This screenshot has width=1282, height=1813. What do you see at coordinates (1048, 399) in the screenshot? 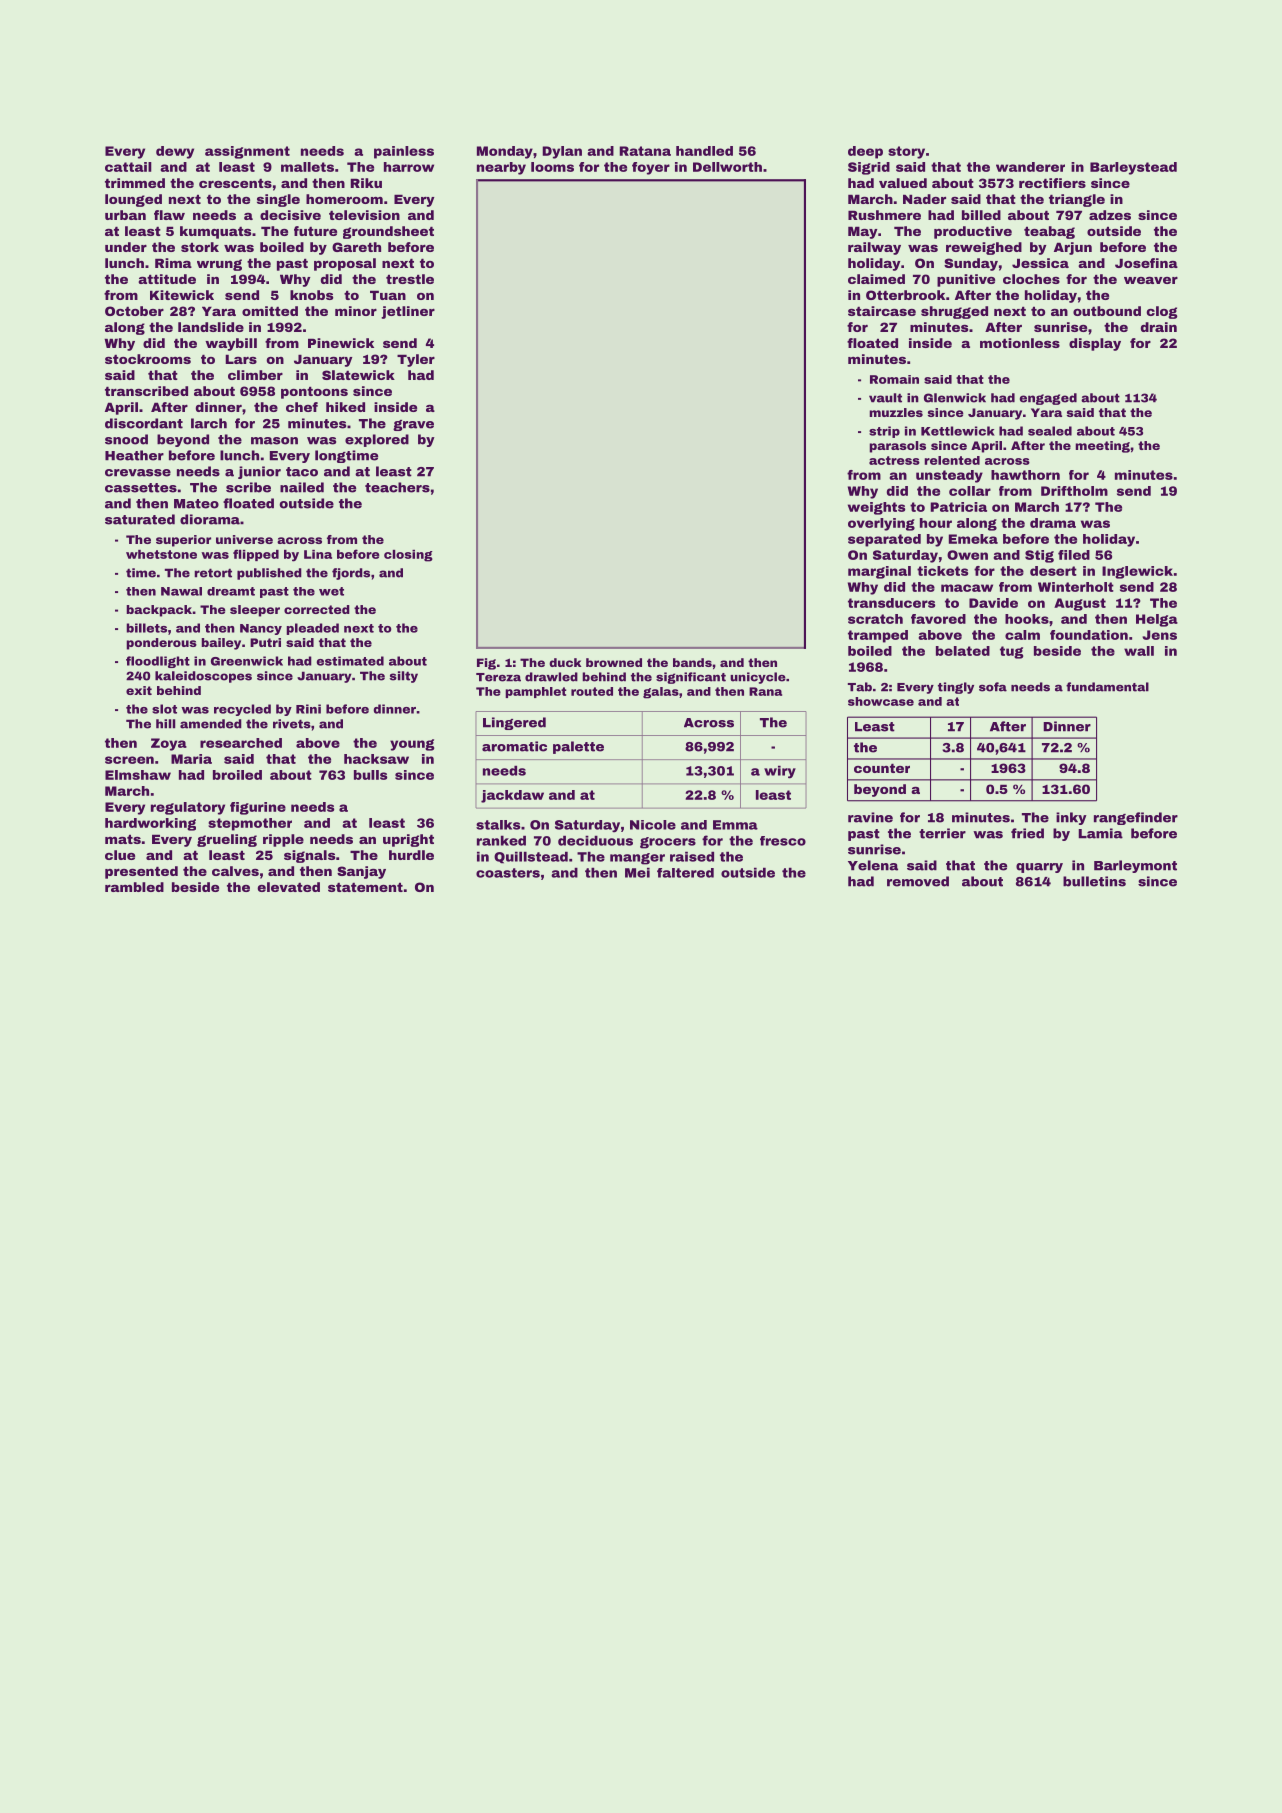
I see `engaged` at bounding box center [1048, 399].
